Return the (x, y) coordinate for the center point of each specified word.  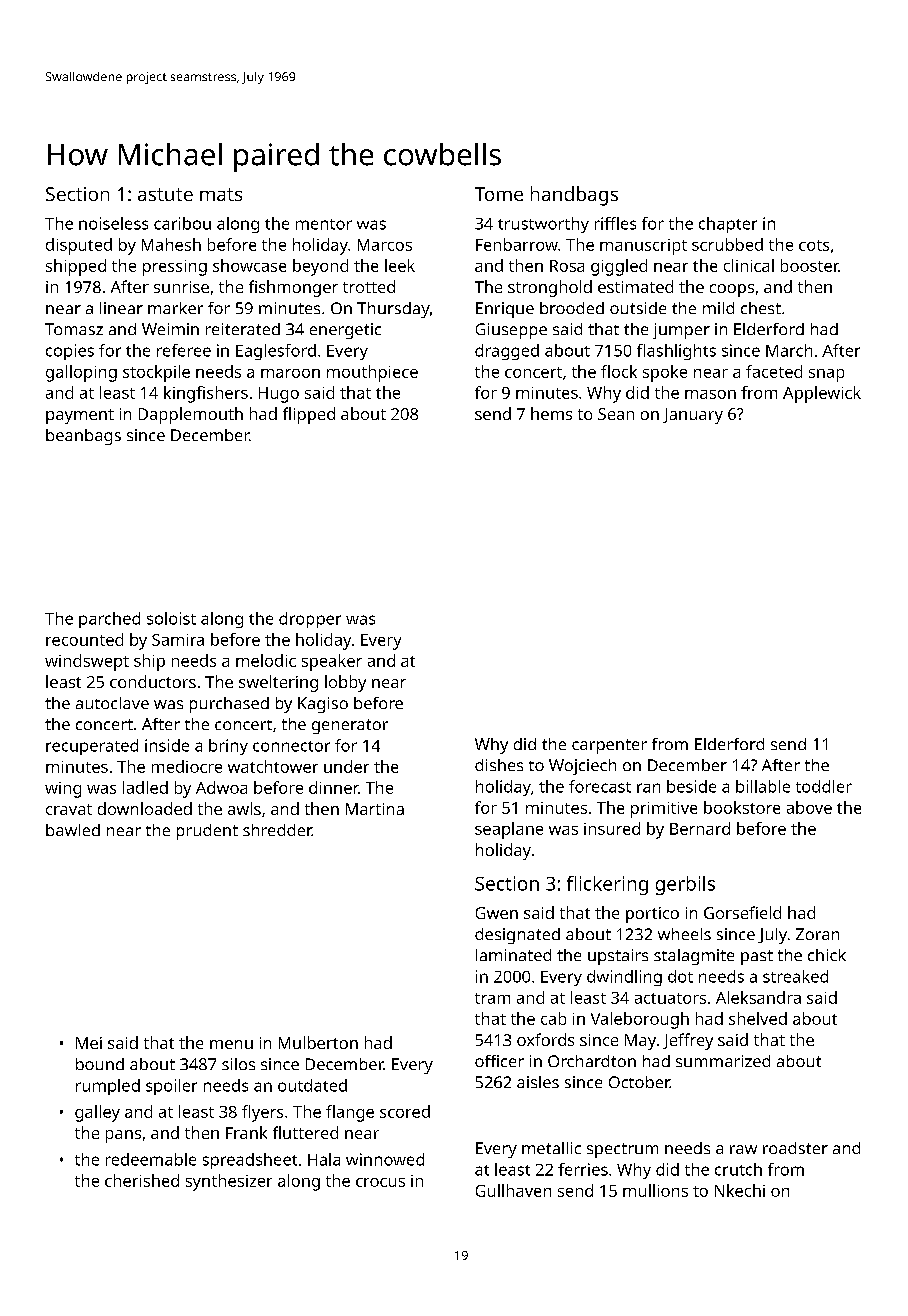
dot (680, 976)
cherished (142, 1180)
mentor (324, 224)
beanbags (83, 437)
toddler (824, 786)
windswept (87, 662)
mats (221, 194)
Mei (89, 1043)
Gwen (497, 913)
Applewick (822, 394)
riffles (615, 223)
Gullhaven (513, 1190)
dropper (310, 620)
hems (551, 413)
